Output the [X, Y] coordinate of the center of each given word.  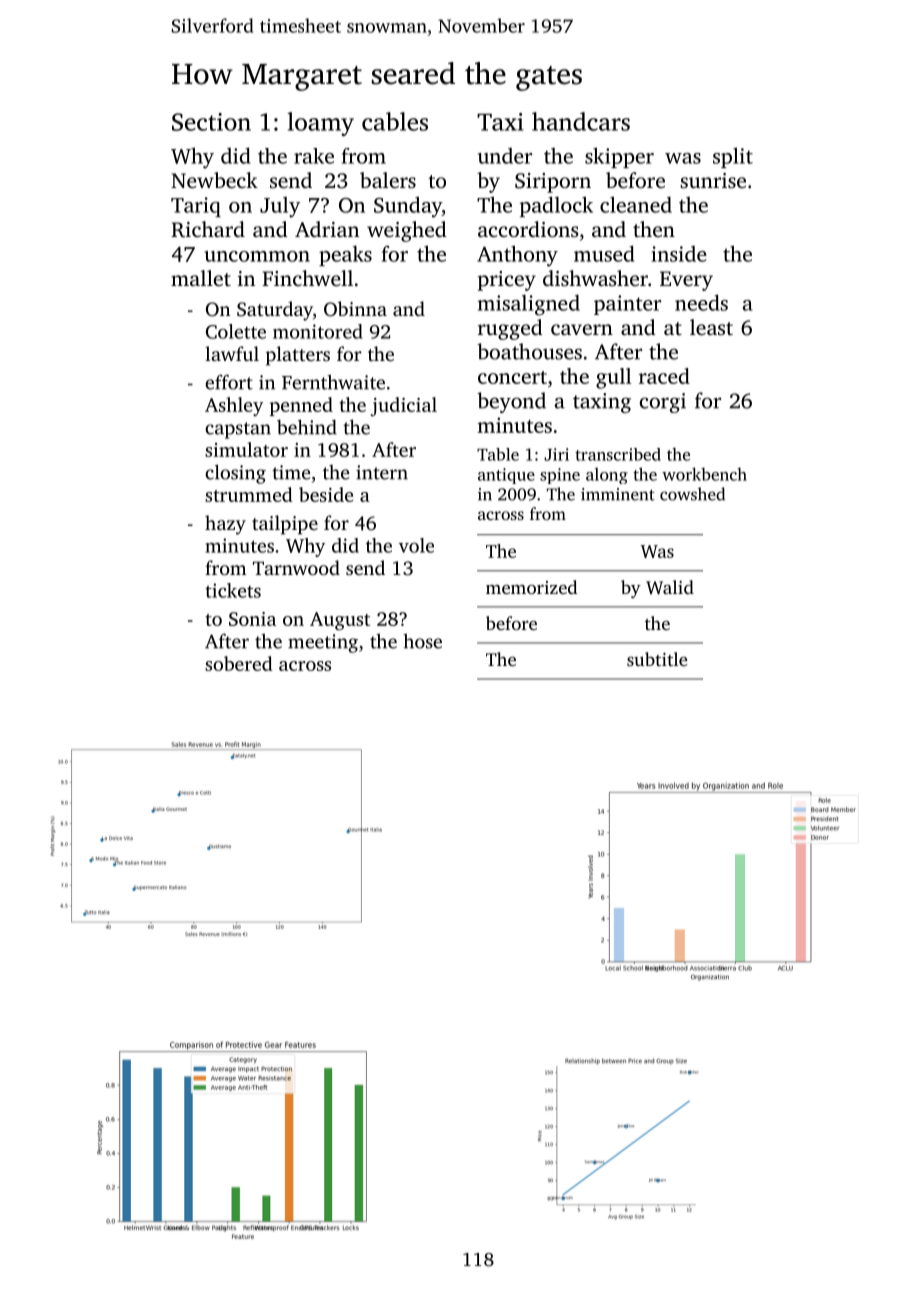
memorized [531, 587]
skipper [619, 157]
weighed [407, 231]
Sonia [252, 619]
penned [301, 406]
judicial [404, 406]
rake [314, 156]
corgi [663, 403]
